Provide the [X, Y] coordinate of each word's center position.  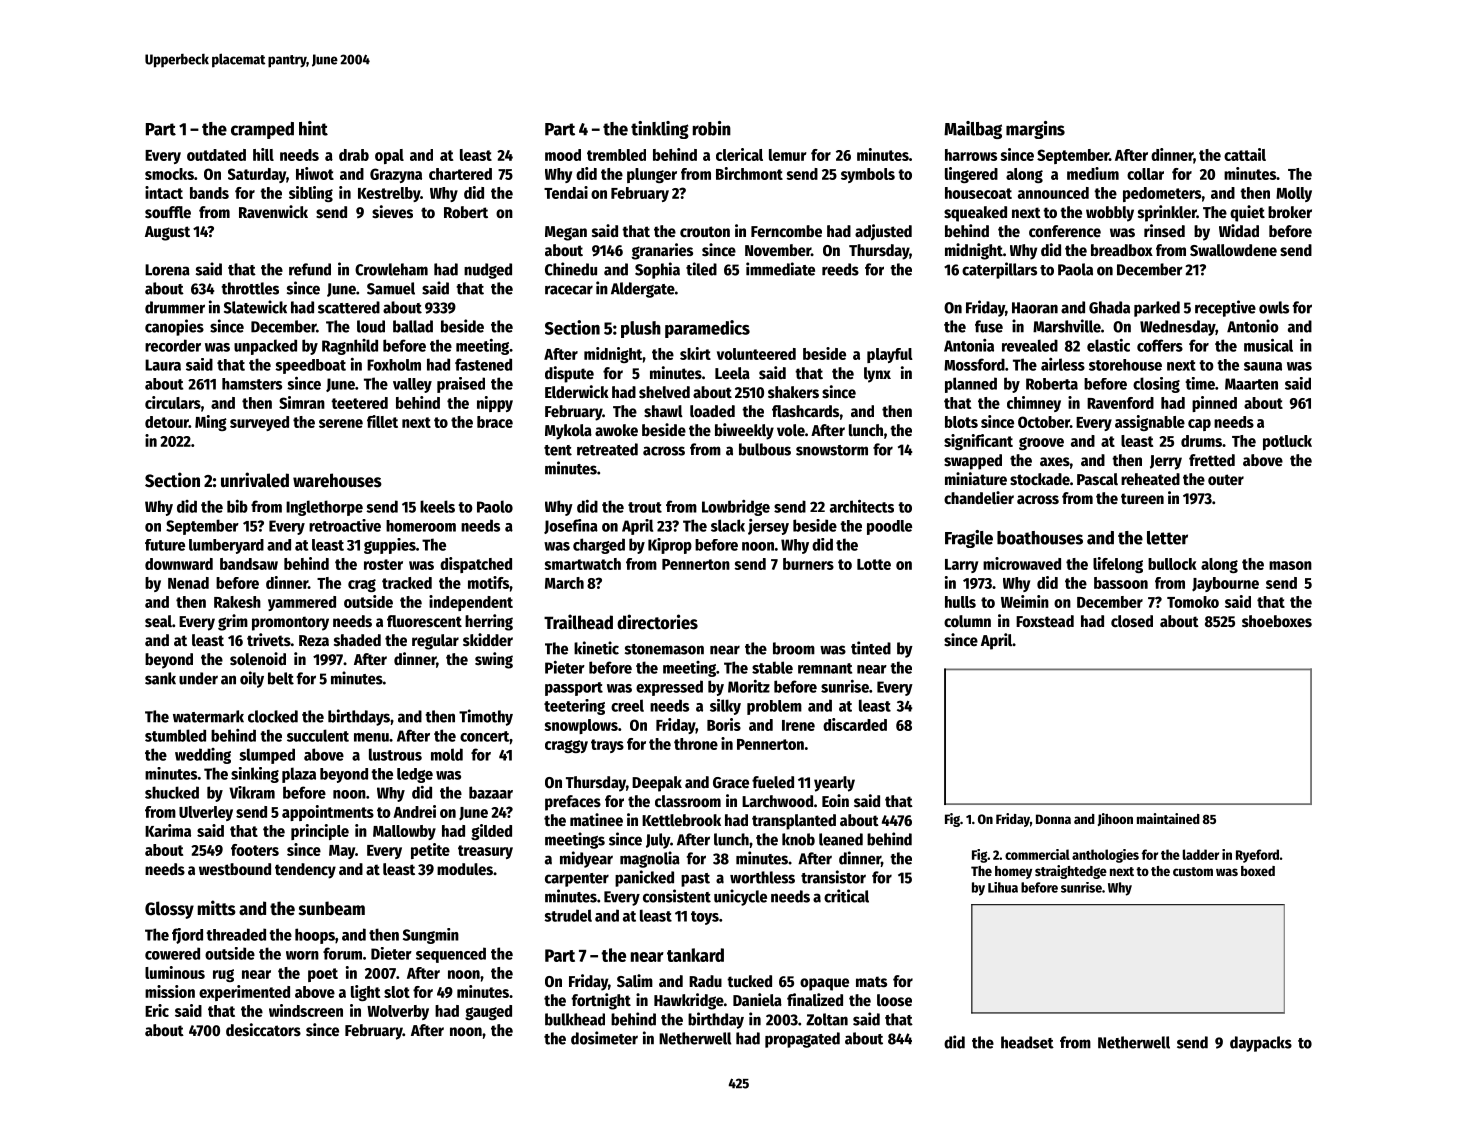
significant [978, 442]
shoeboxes [1277, 621]
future [165, 545]
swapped [973, 462]
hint [313, 128]
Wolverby [398, 1012]
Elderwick [577, 392]
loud [371, 326]
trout [645, 507]
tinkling [660, 130]
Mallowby [404, 832]
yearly [834, 784]
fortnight [601, 1001]
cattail [1245, 154]
